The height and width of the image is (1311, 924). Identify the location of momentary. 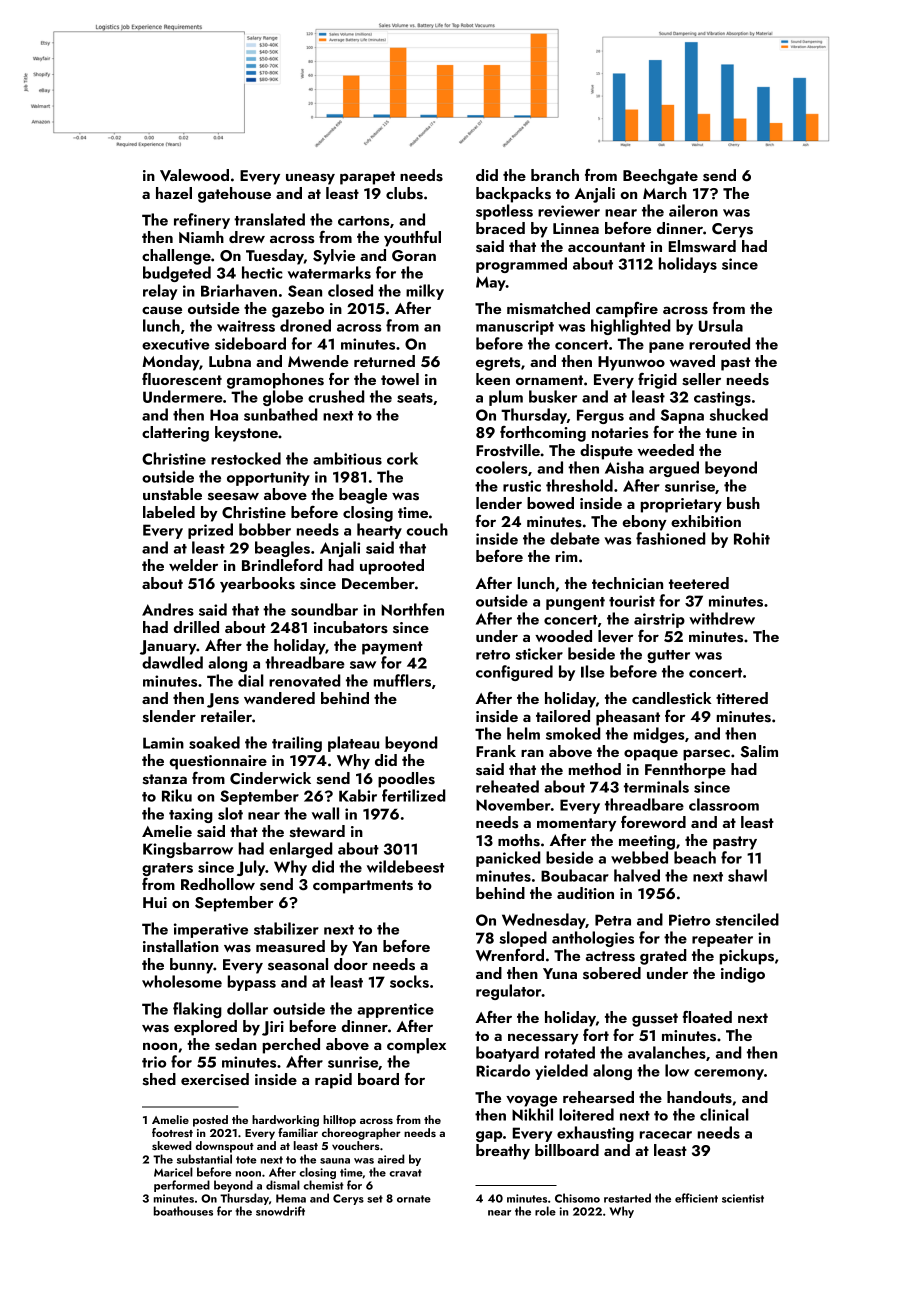
(576, 825).
